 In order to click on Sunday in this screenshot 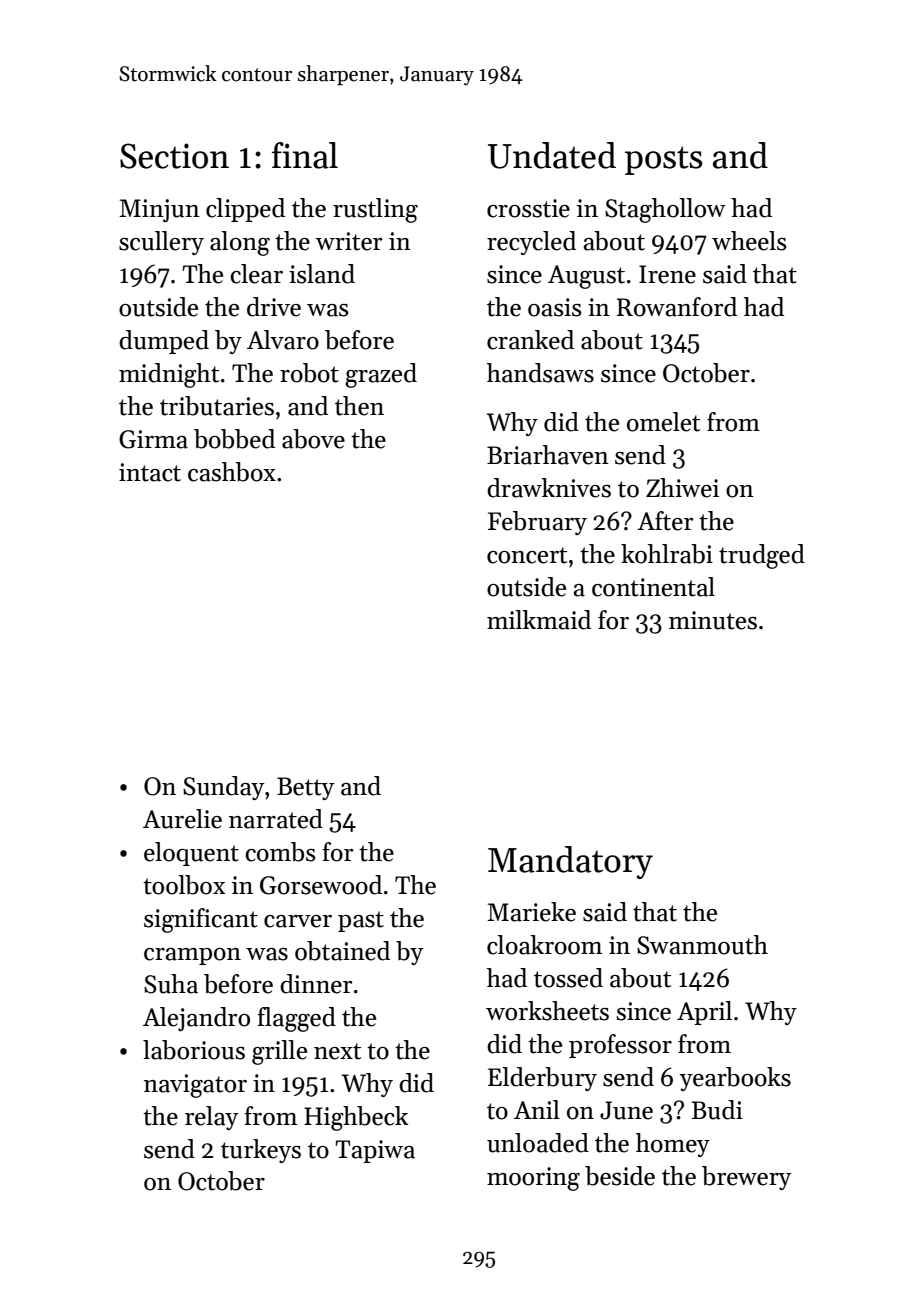, I will do `click(223, 788)`.
